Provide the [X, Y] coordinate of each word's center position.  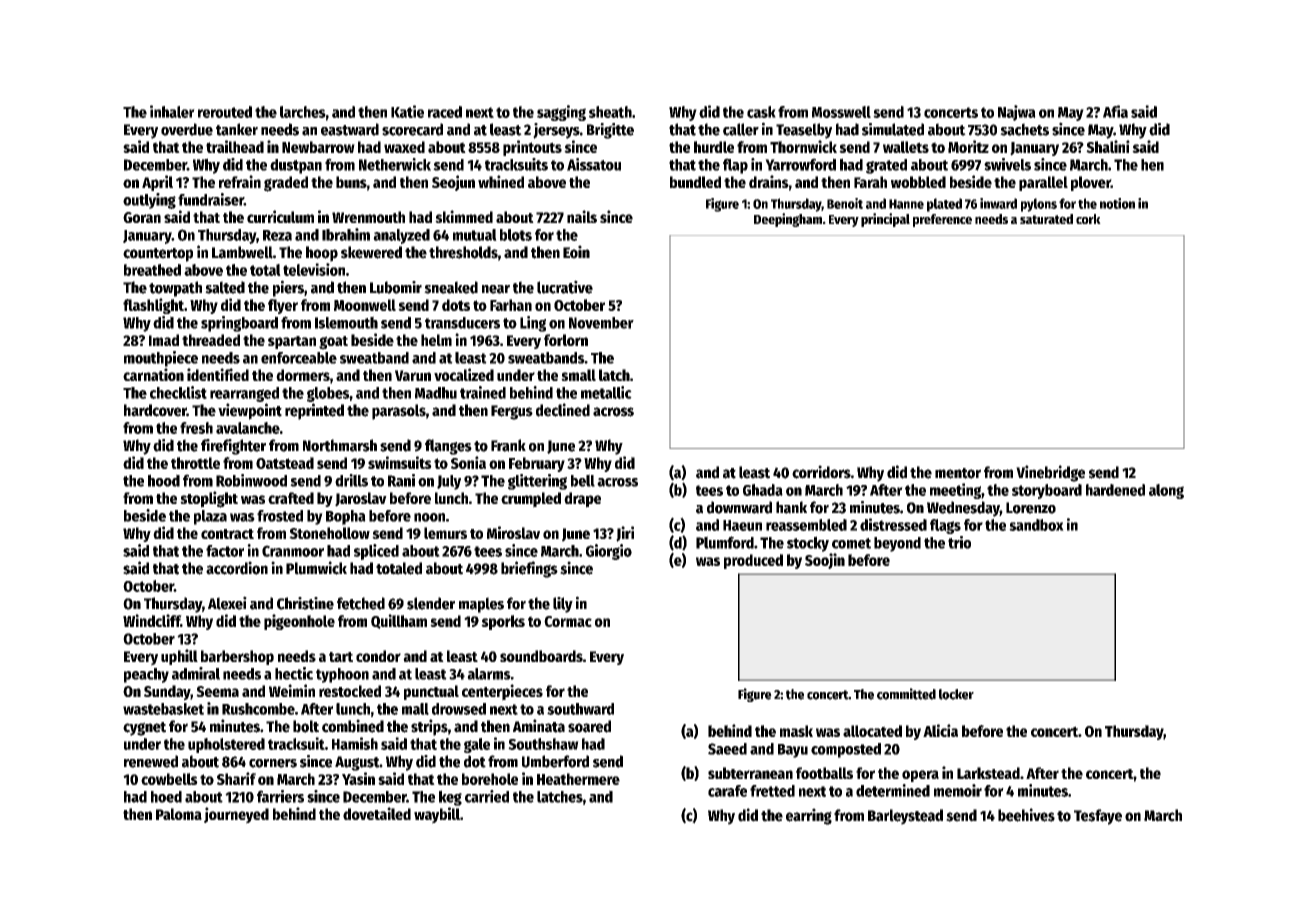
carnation [153, 374]
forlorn [566, 340]
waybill [437, 815]
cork [1088, 219]
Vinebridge [1050, 473]
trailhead [235, 146]
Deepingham [788, 220]
